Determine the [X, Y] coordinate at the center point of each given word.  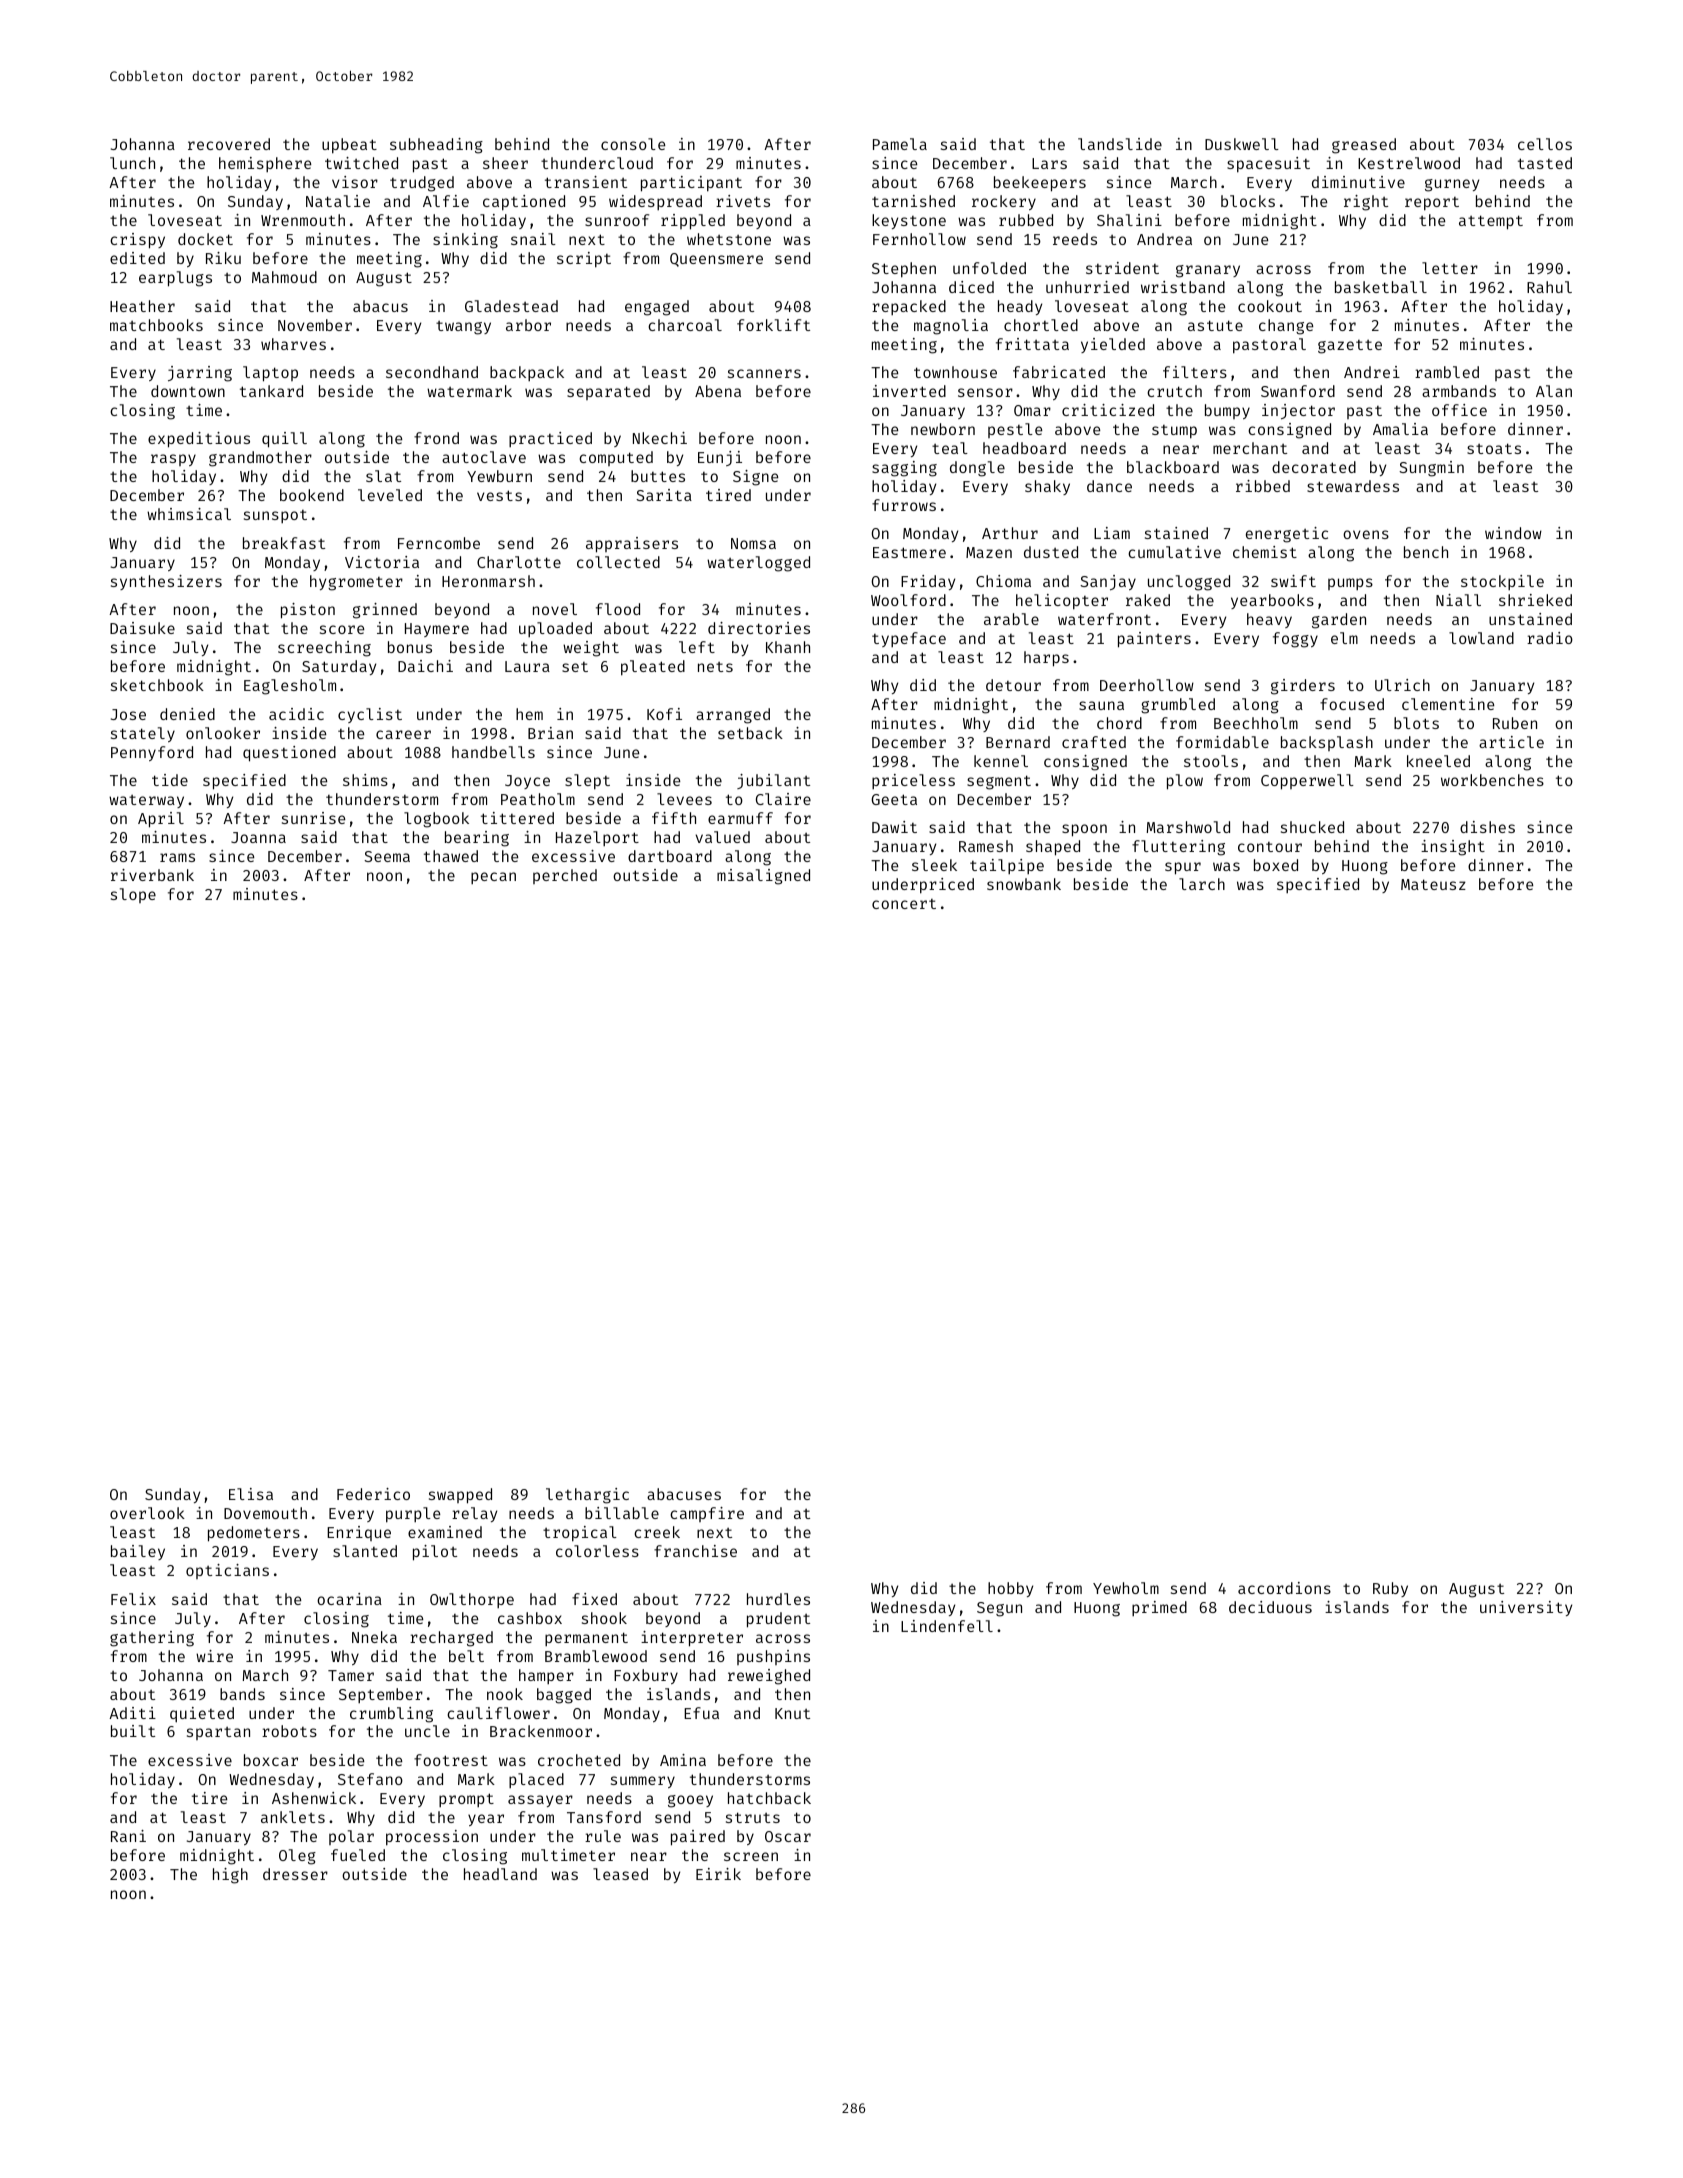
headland [500, 1874]
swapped [460, 1496]
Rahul [1549, 287]
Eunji [720, 458]
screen [751, 1856]
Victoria [382, 562]
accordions [1284, 1588]
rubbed [1026, 220]
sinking [465, 241]
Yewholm [1126, 1588]
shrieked [1535, 600]
